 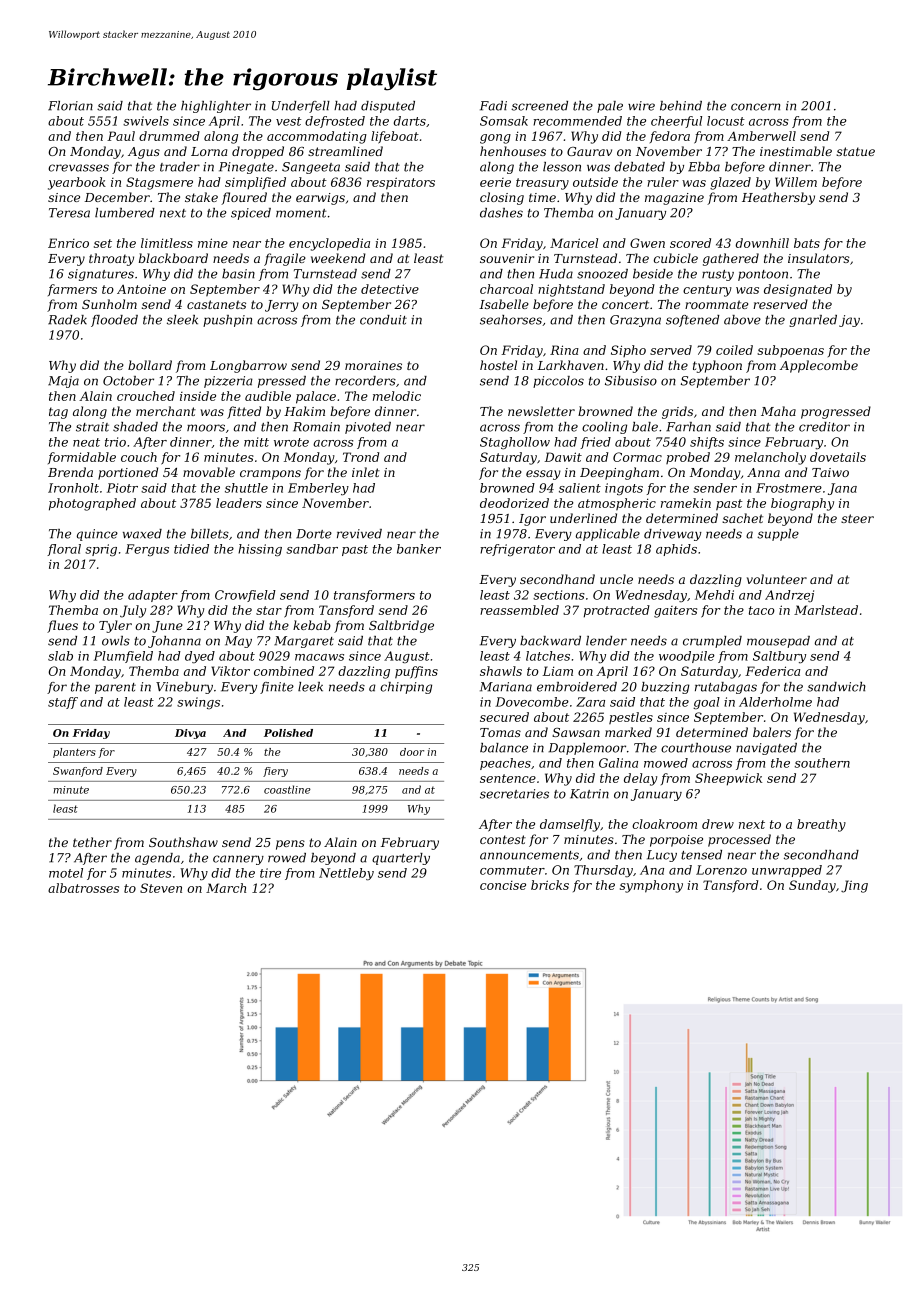 I want to click on Margaret, so click(x=304, y=642).
